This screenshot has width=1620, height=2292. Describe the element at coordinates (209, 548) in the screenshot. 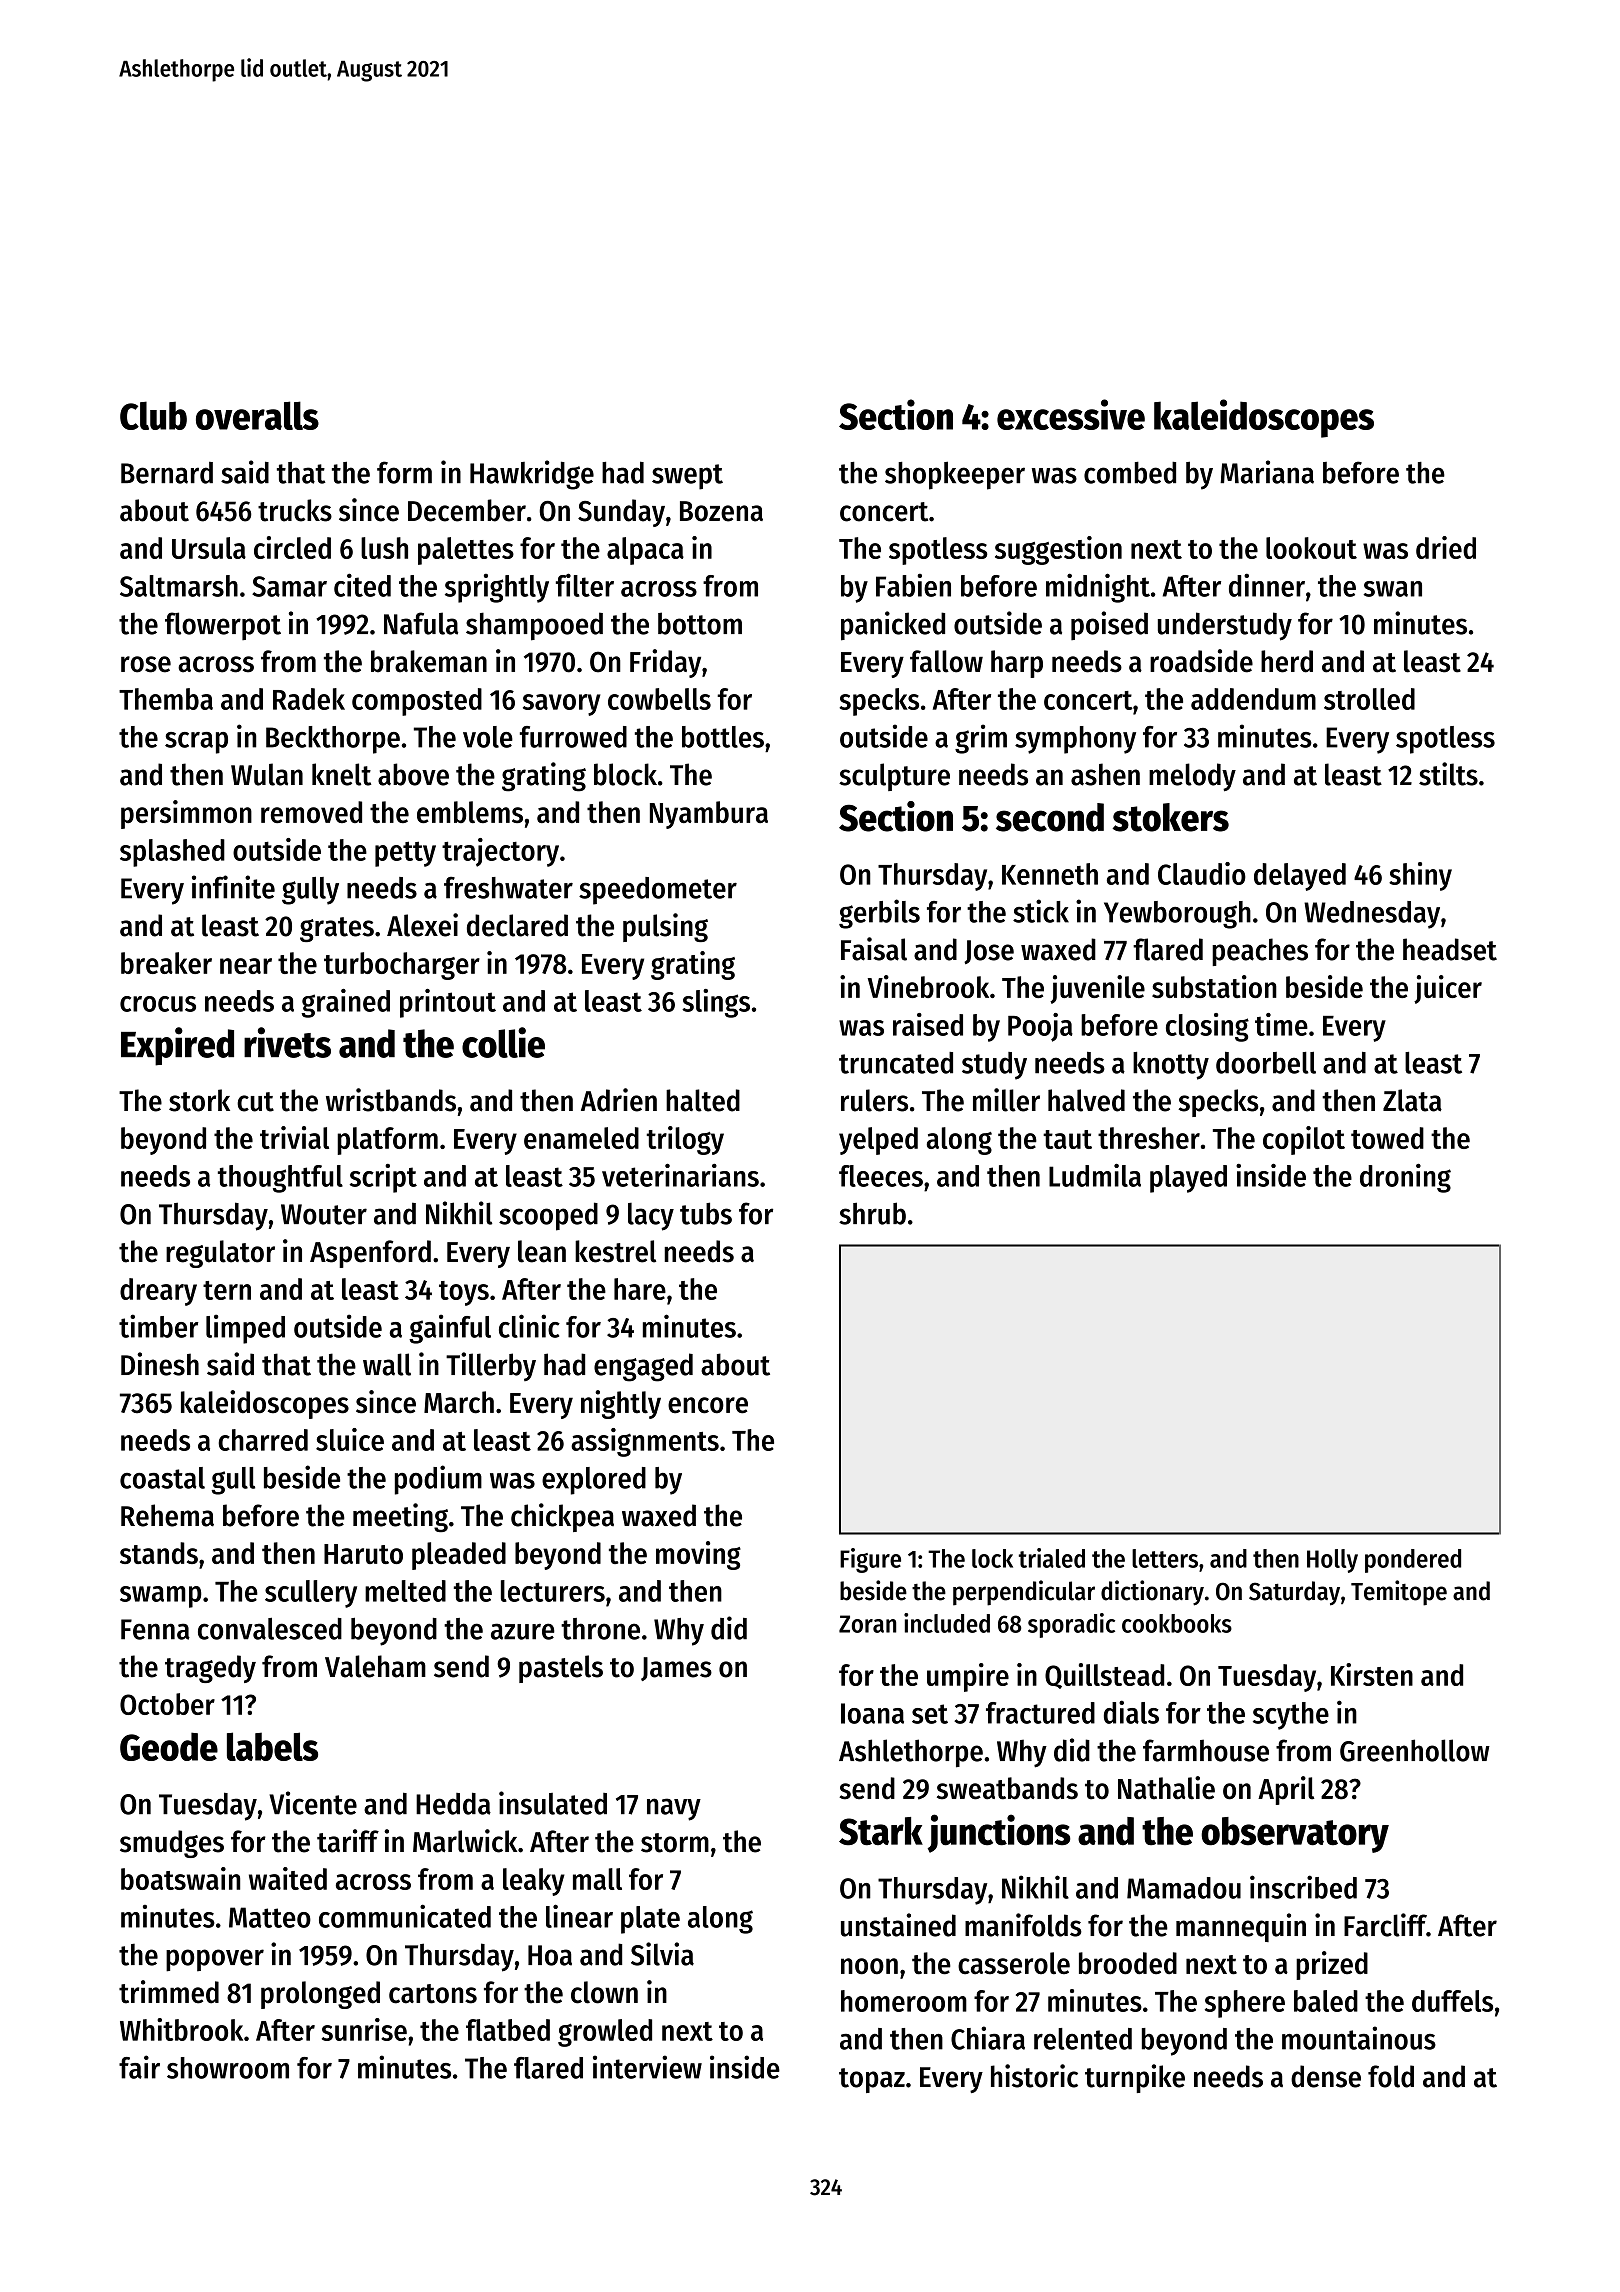

I see `Ursula` at that location.
